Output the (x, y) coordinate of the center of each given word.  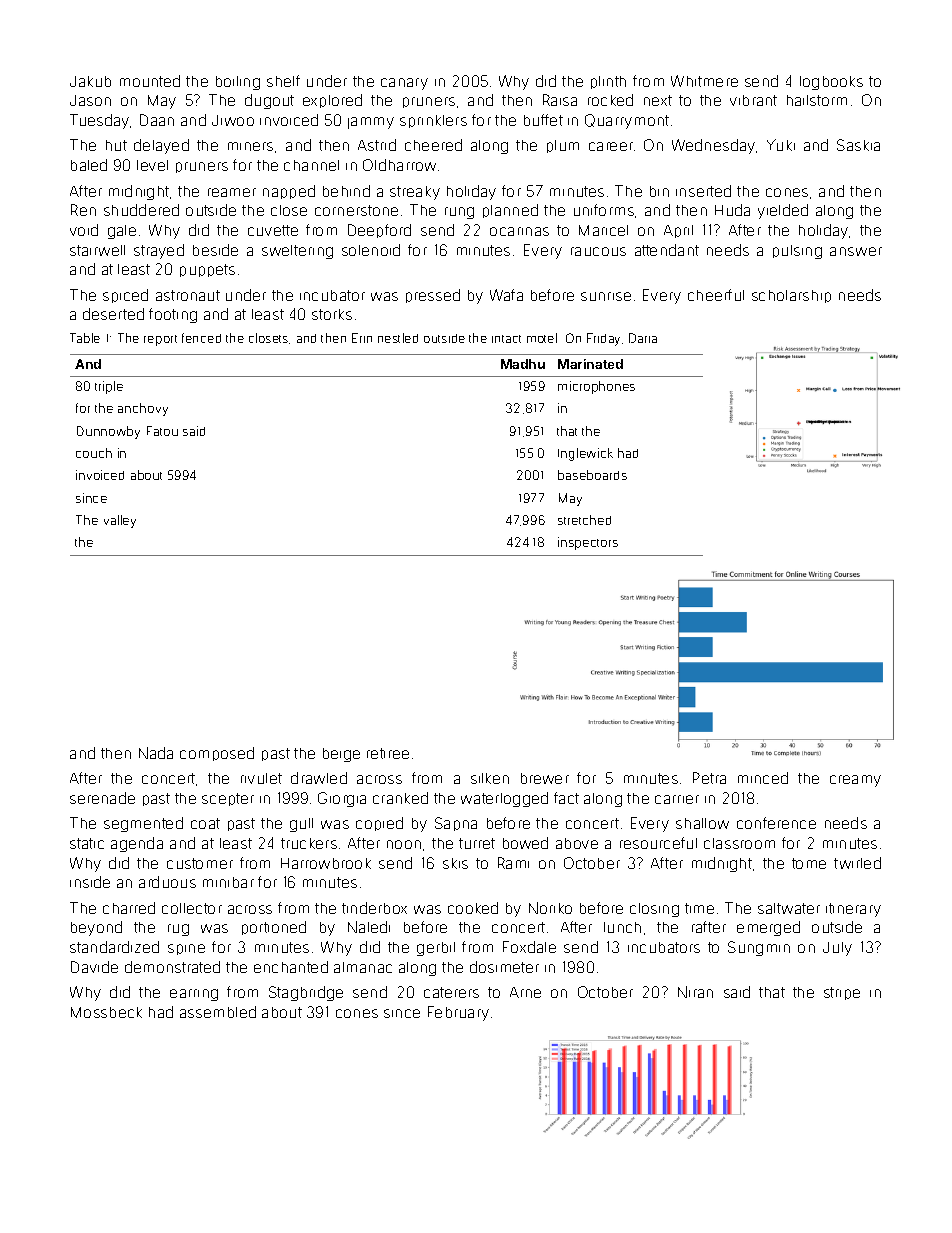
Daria (643, 338)
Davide (94, 967)
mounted (150, 81)
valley (120, 521)
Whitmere (704, 81)
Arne (525, 992)
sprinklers (433, 121)
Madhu (523, 364)
